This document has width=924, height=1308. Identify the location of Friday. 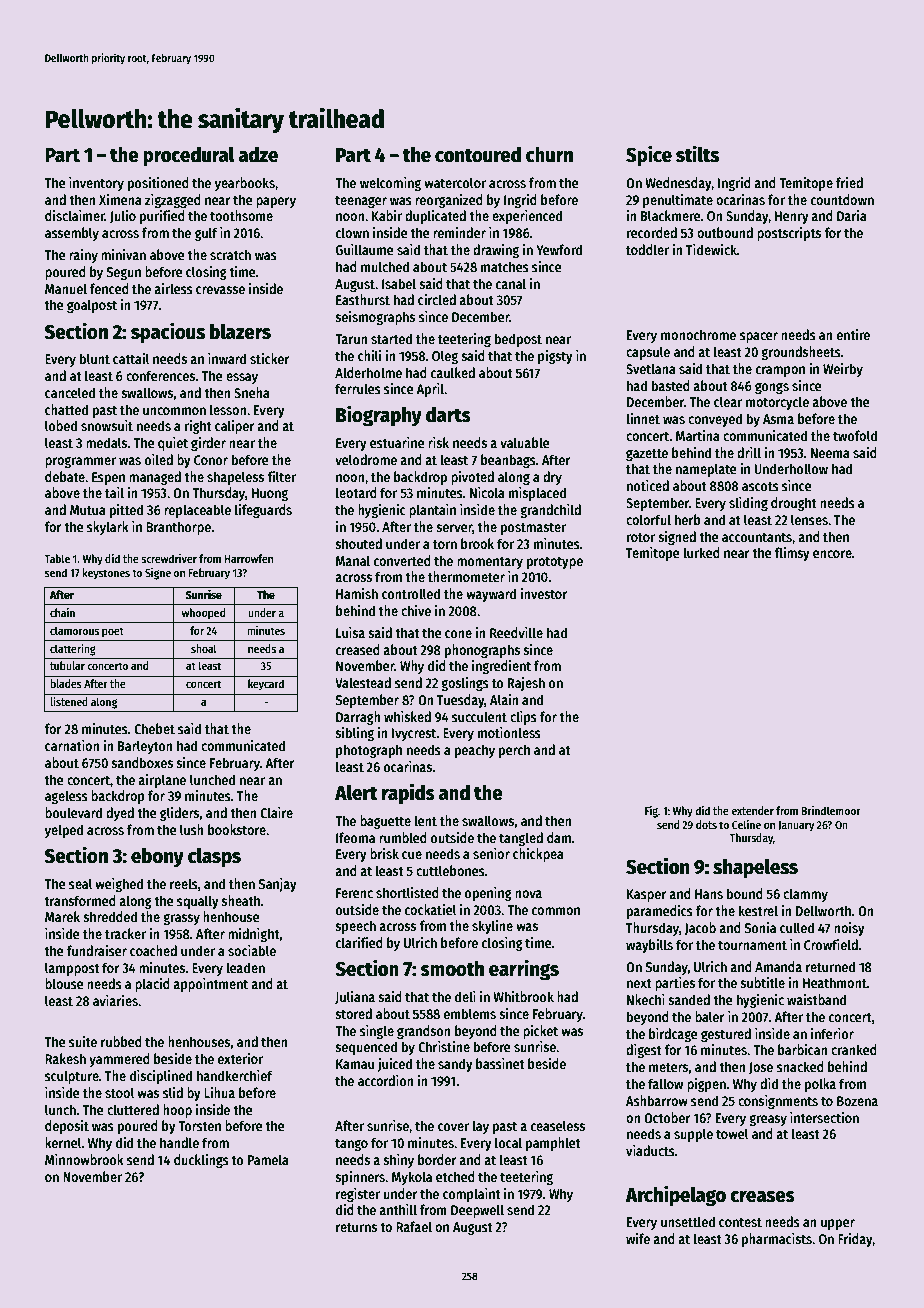
(855, 1240).
